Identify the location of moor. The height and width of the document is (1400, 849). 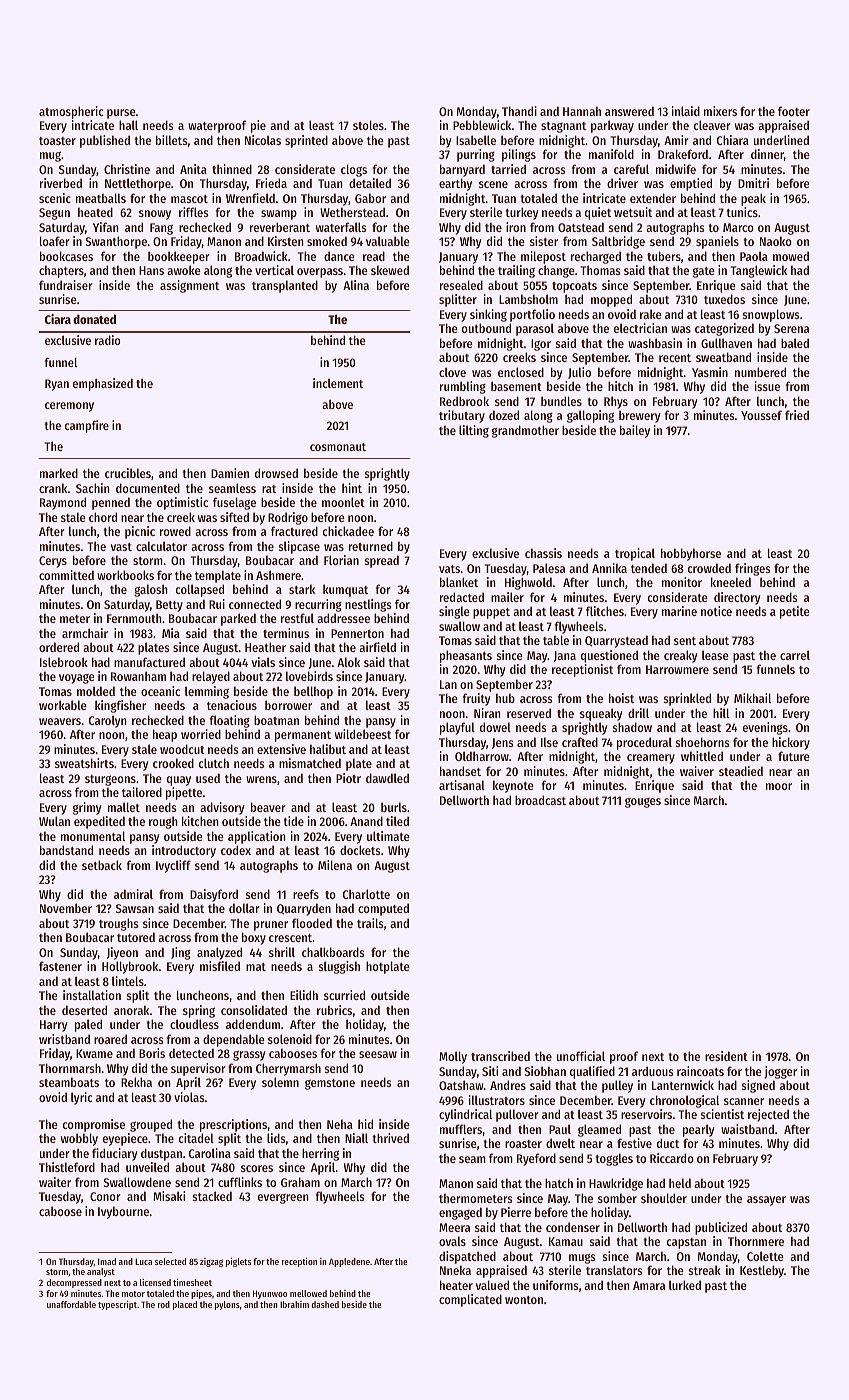
(779, 786).
